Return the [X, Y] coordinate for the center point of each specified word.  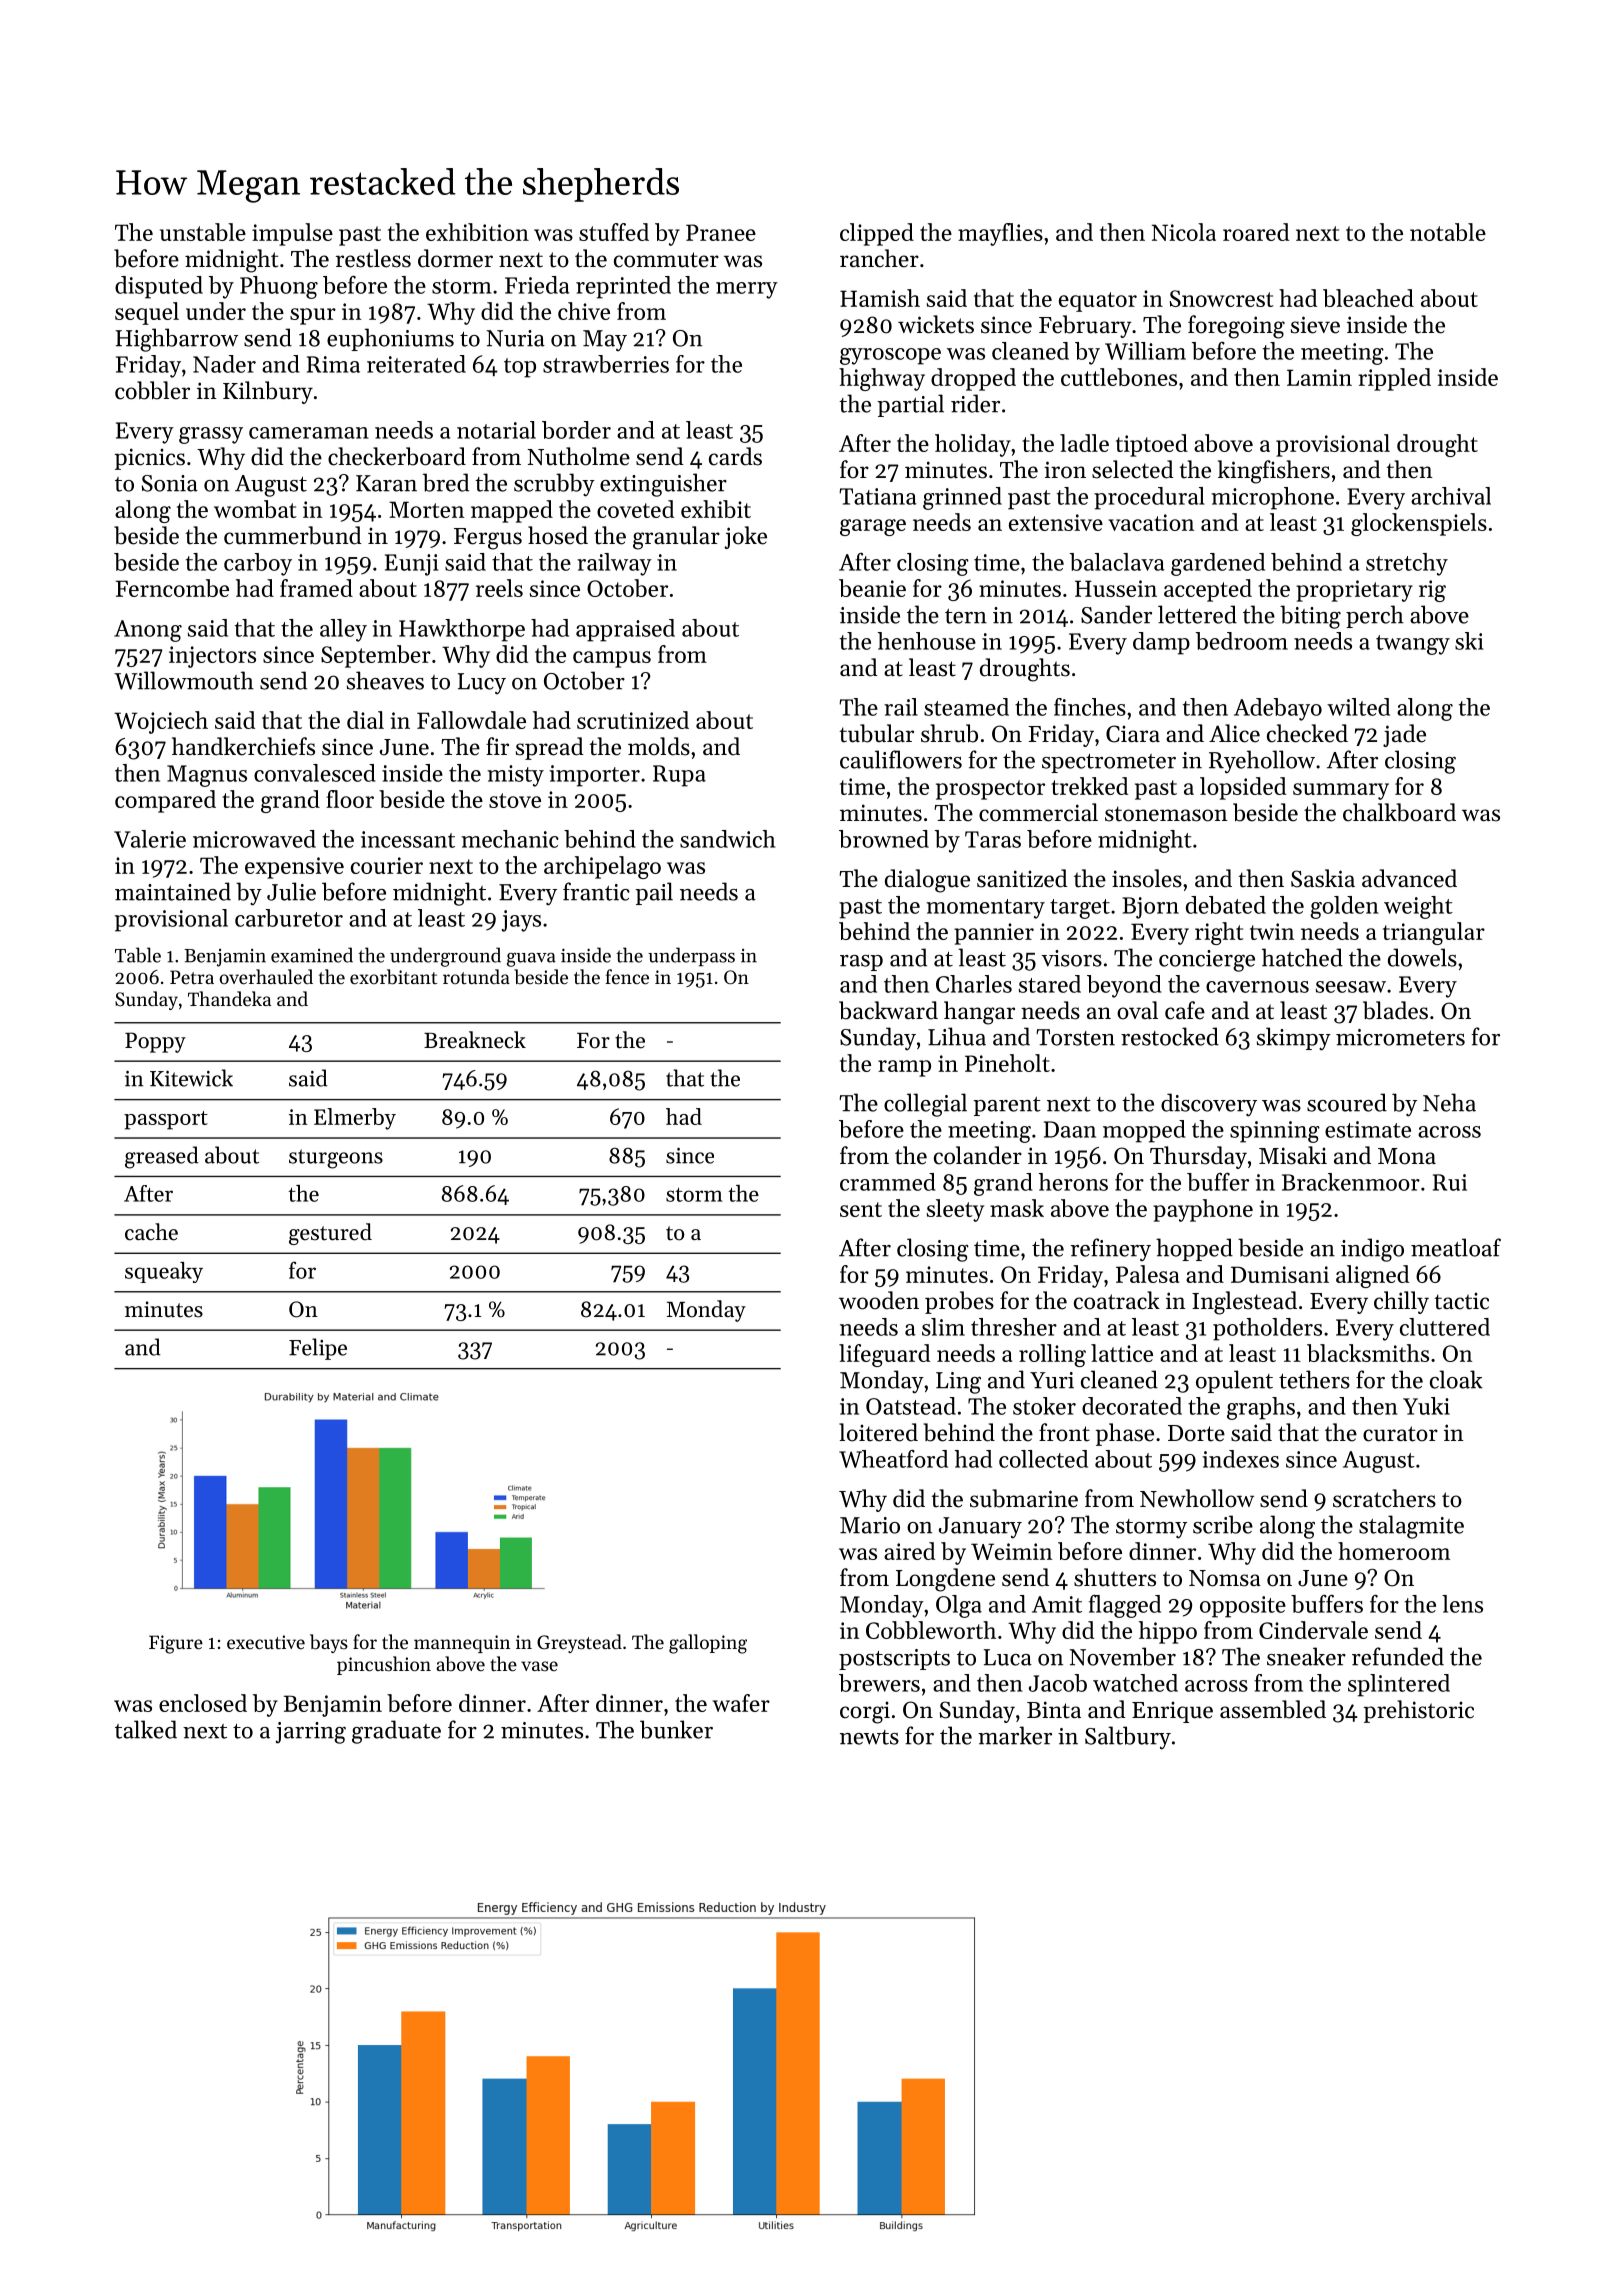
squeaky [164, 1272]
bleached [1368, 298]
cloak [1456, 1379]
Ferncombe [172, 588]
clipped [877, 234]
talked [146, 1729]
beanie [872, 588]
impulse [292, 234]
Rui [1450, 1182]
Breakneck [475, 1040]
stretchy [1407, 564]
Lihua [957, 1036]
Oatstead [911, 1406]
